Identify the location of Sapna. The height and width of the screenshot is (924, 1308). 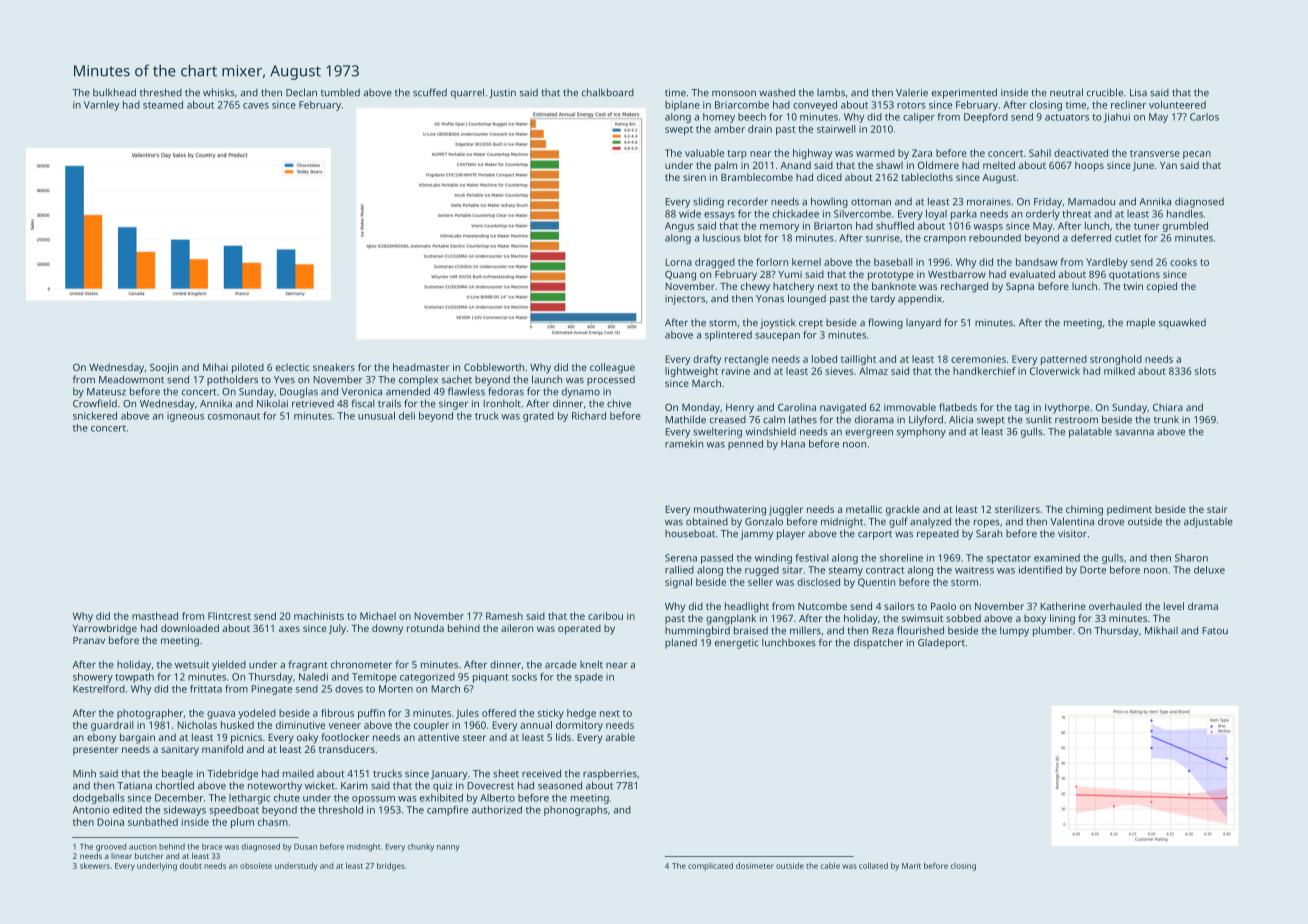
(1020, 287).
